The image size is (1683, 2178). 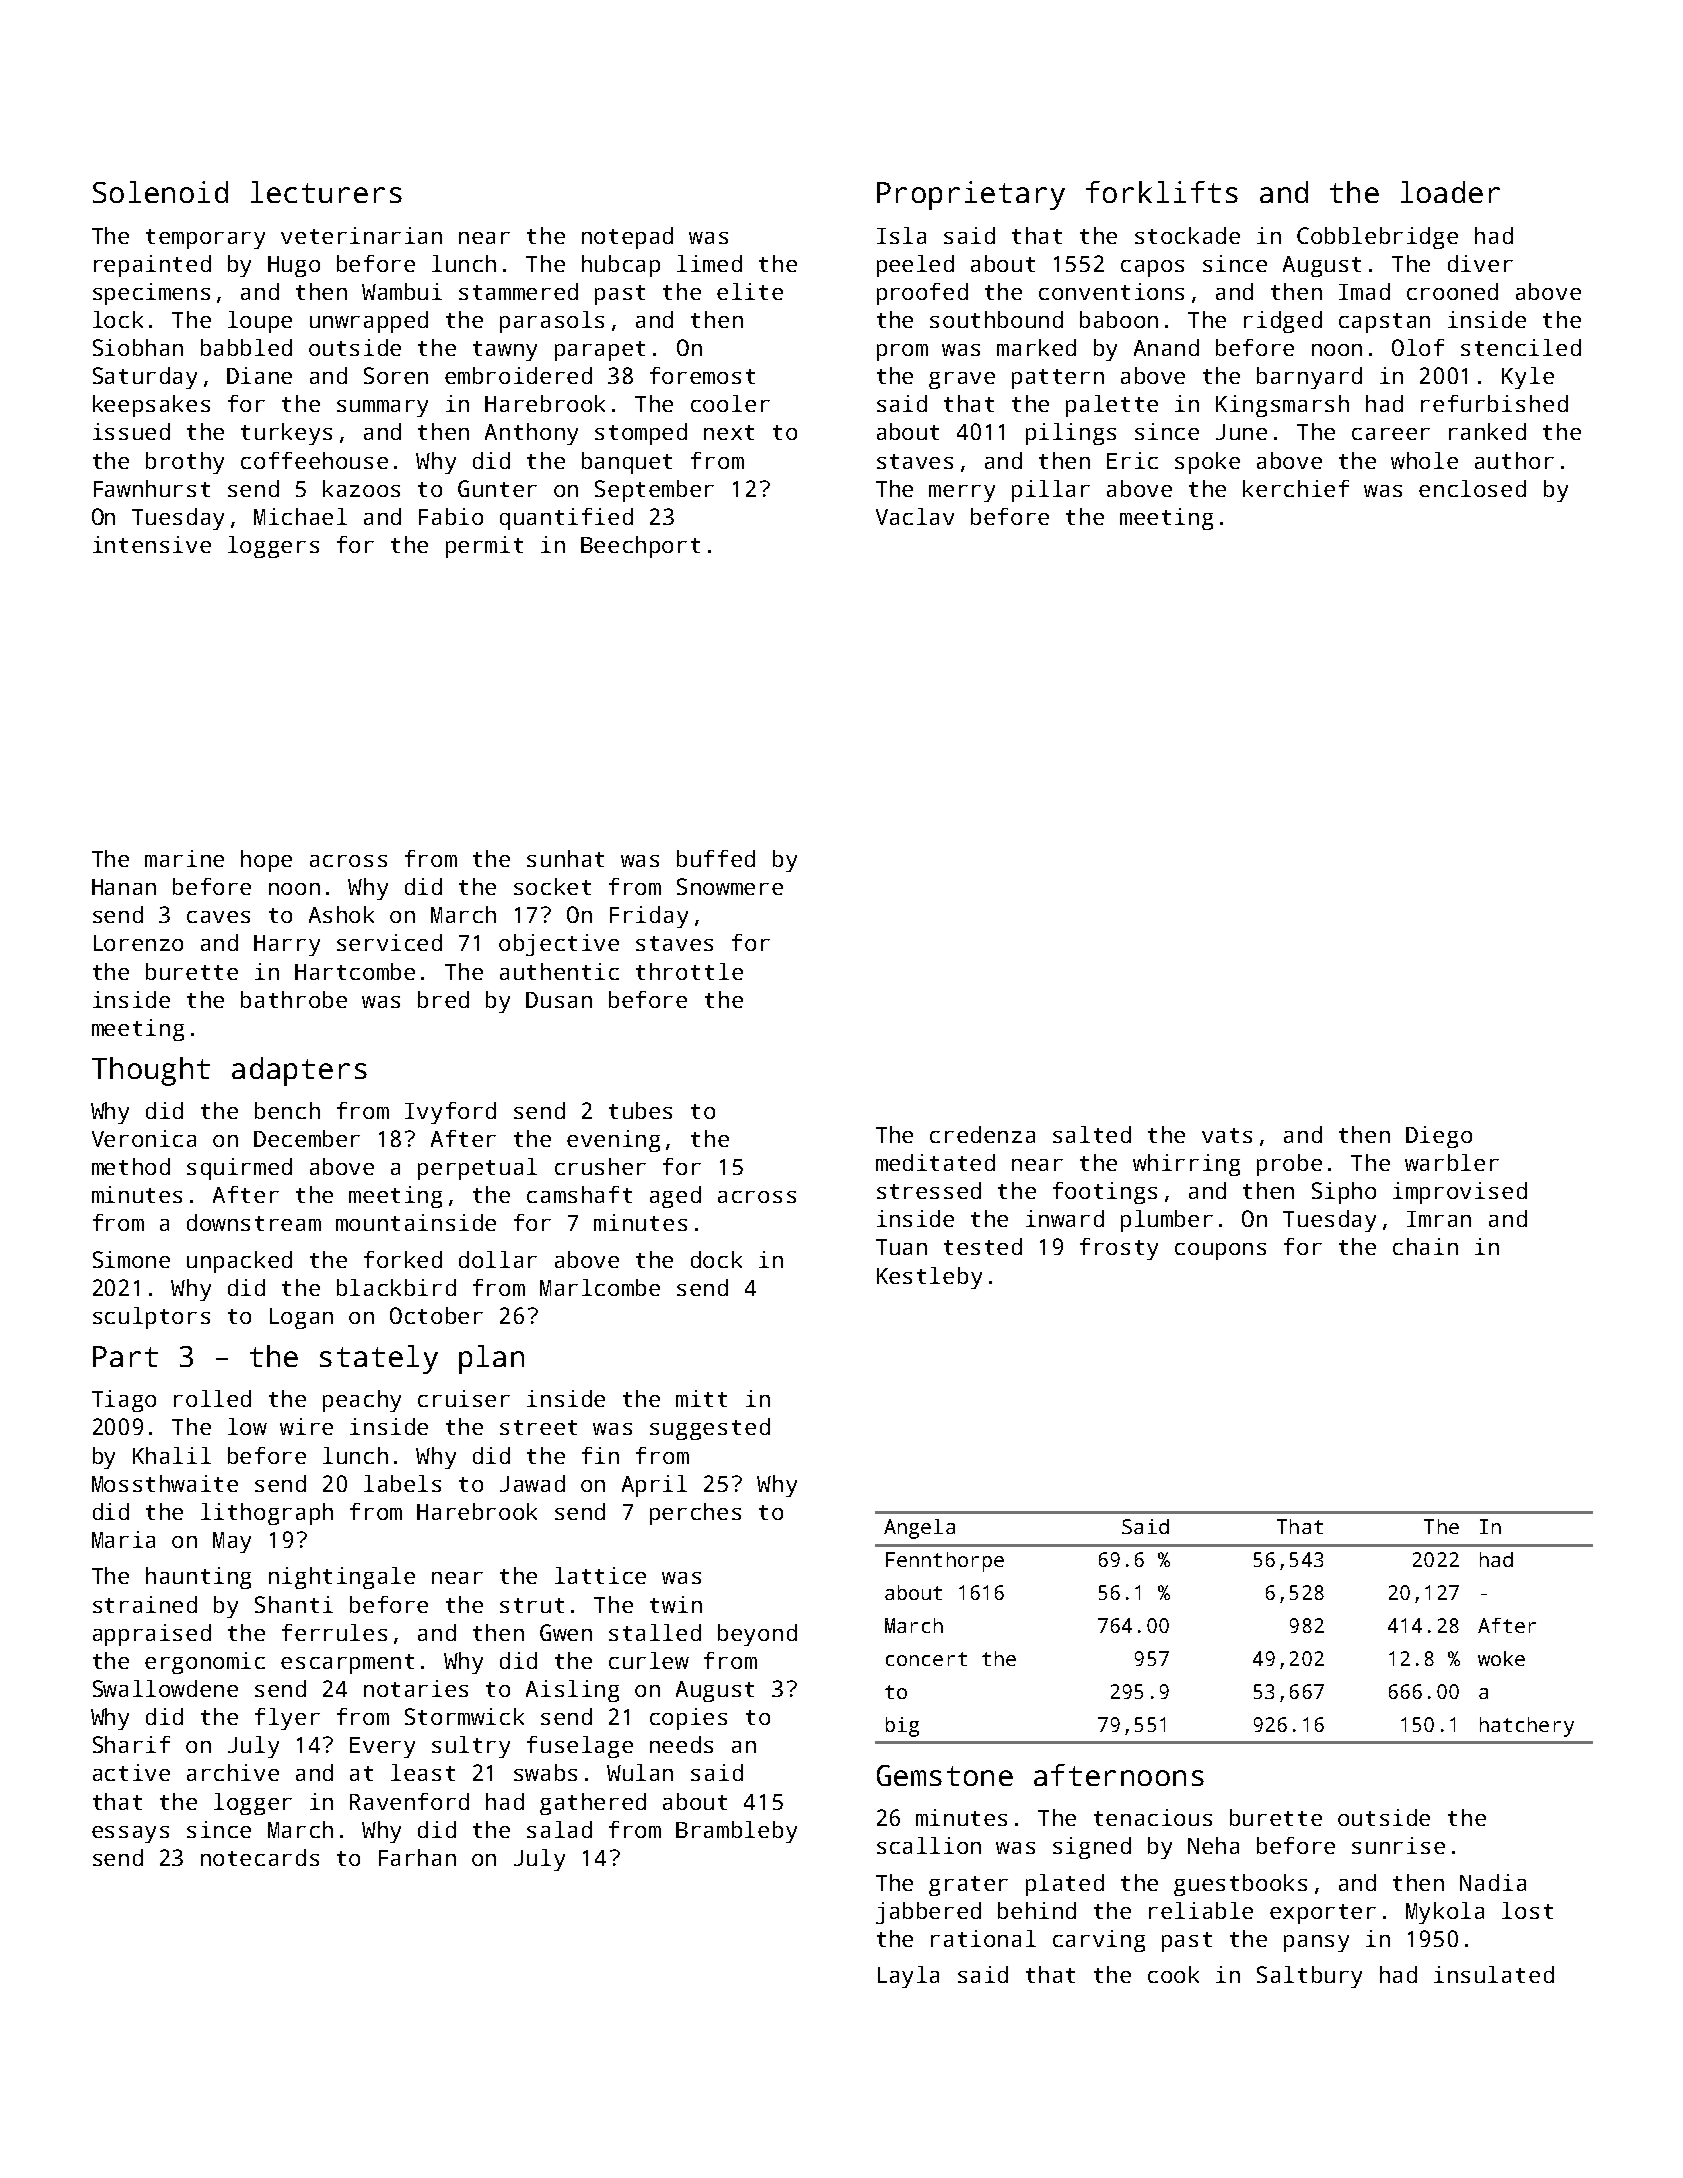 I want to click on loader, so click(x=1450, y=192).
